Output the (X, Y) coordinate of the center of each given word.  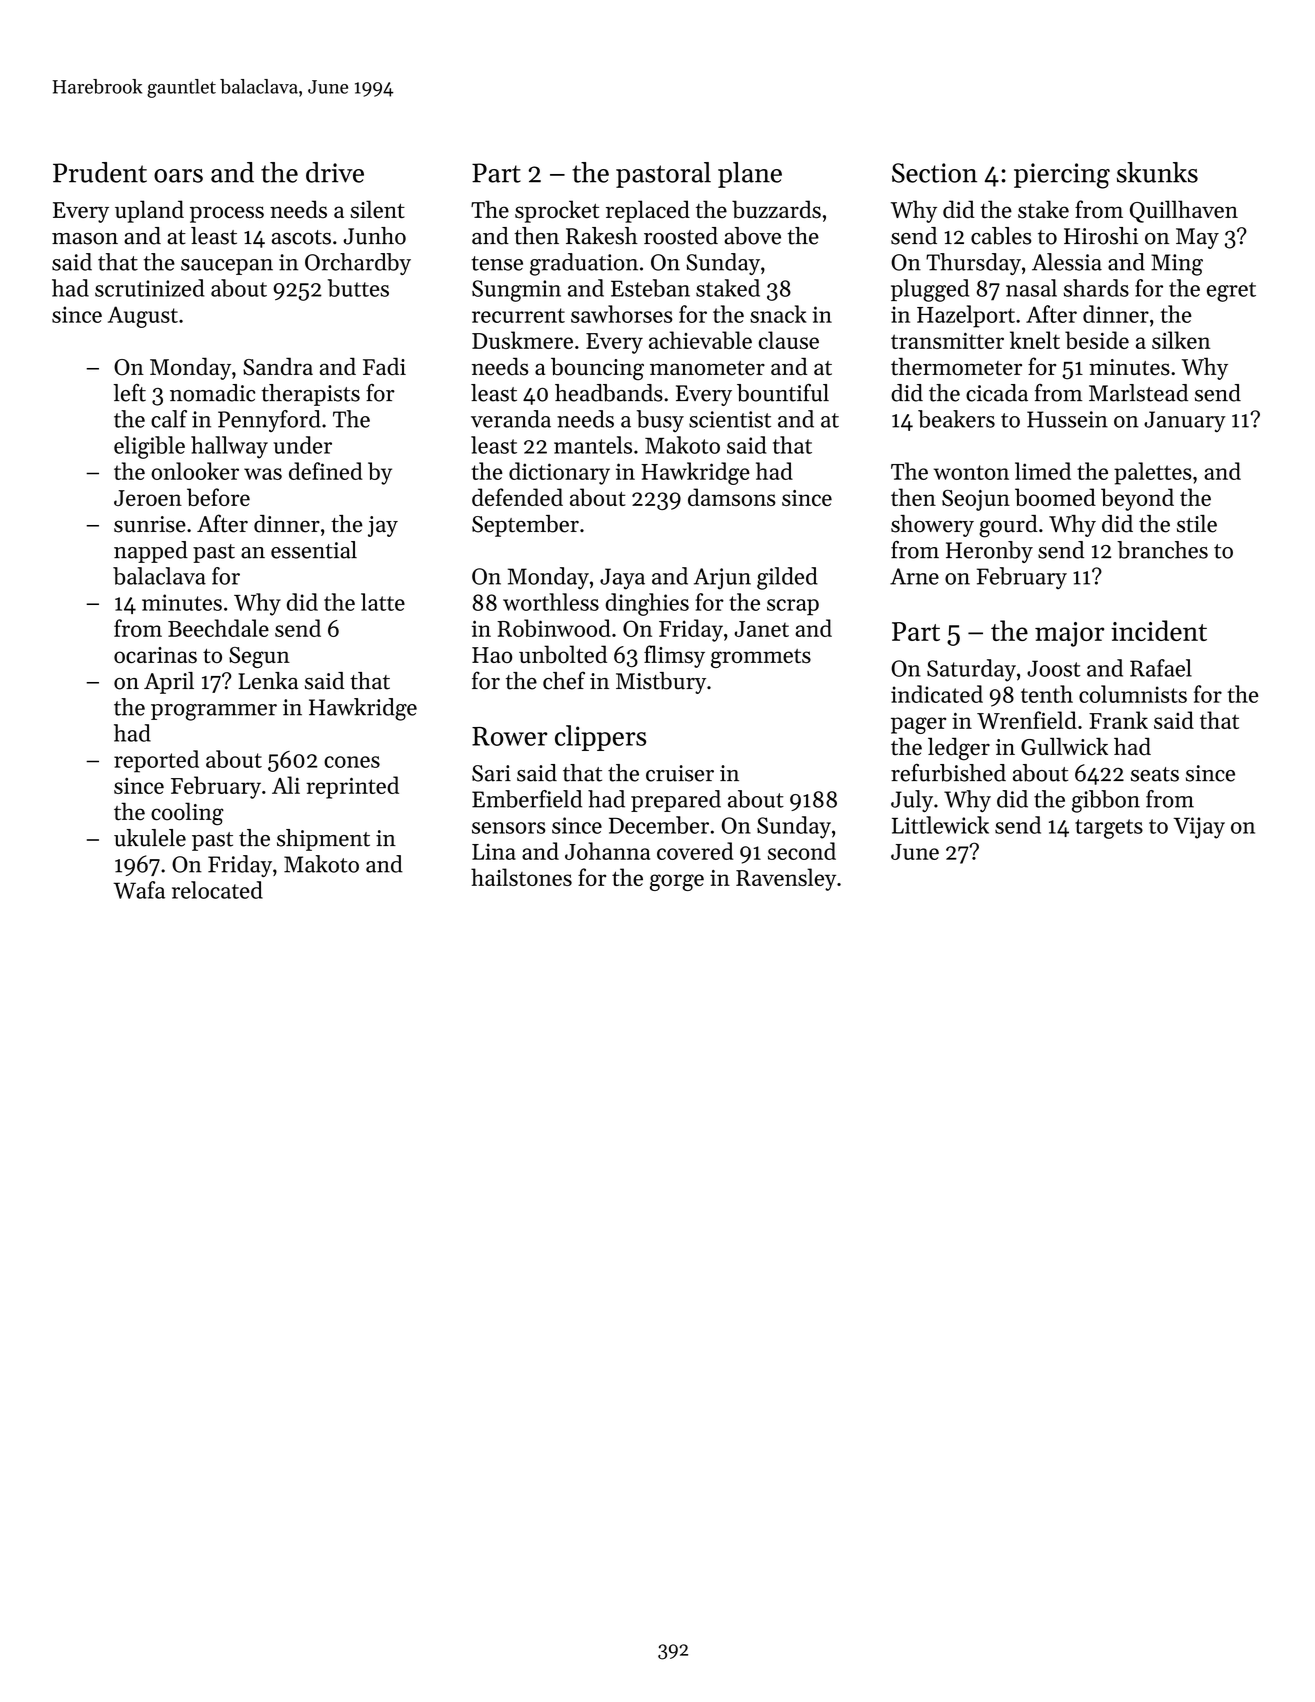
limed (1043, 471)
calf (169, 419)
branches (1162, 550)
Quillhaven (1184, 211)
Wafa (139, 890)
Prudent (100, 172)
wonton (971, 472)
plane (750, 175)
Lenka (268, 681)
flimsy (674, 656)
